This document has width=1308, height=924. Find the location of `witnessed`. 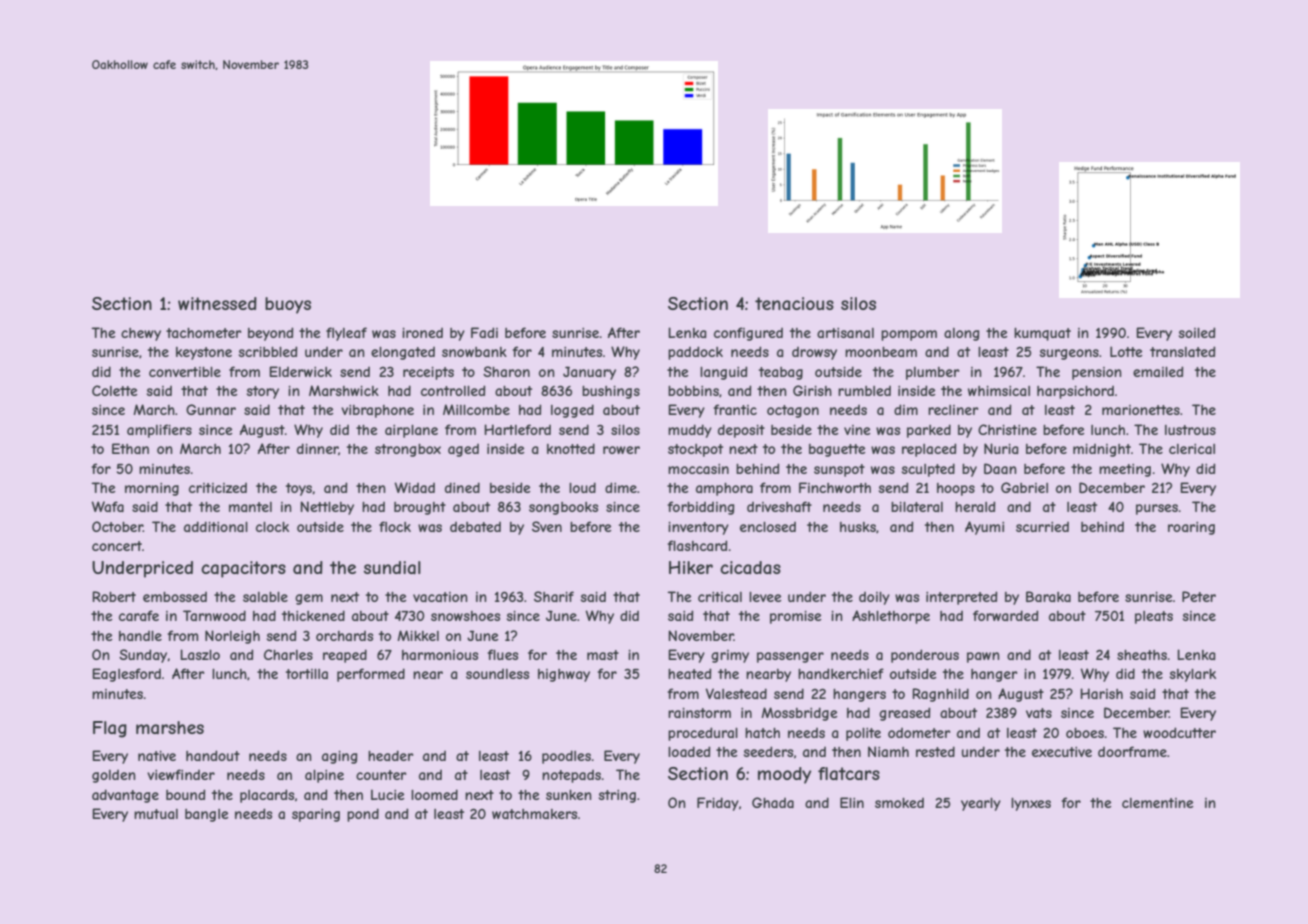

witnessed is located at coordinates (217, 303).
